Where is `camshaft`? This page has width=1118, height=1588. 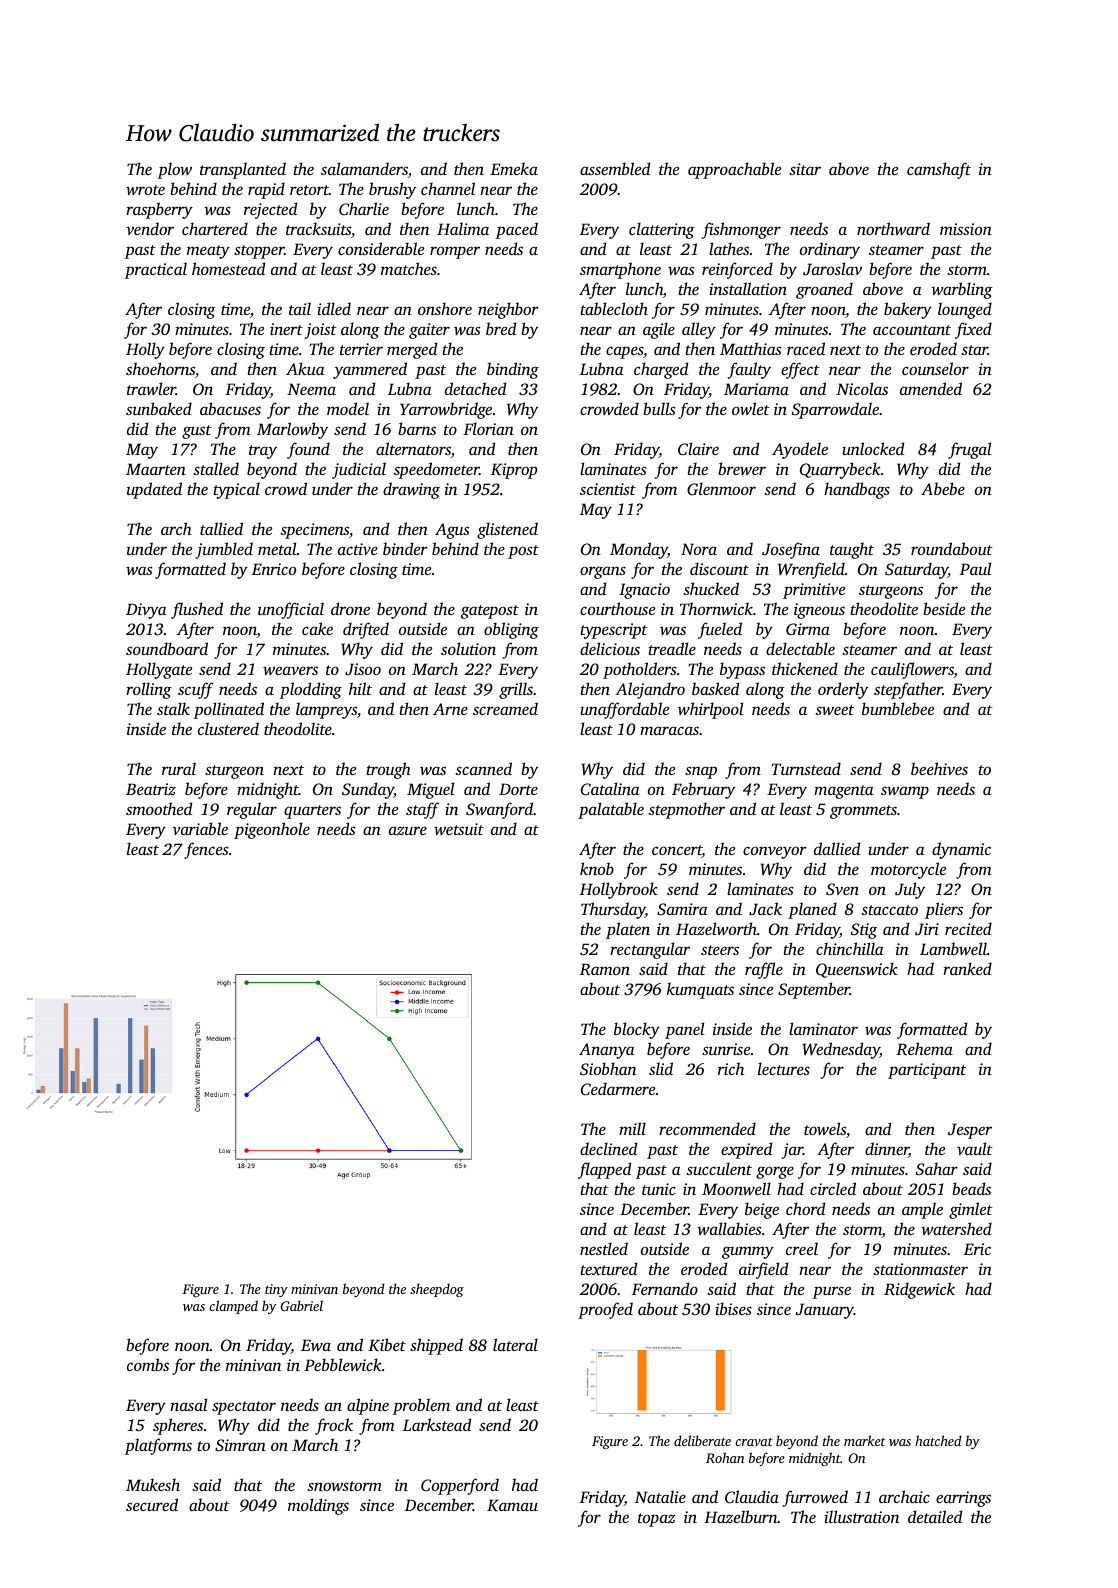
camshaft is located at coordinates (939, 170).
